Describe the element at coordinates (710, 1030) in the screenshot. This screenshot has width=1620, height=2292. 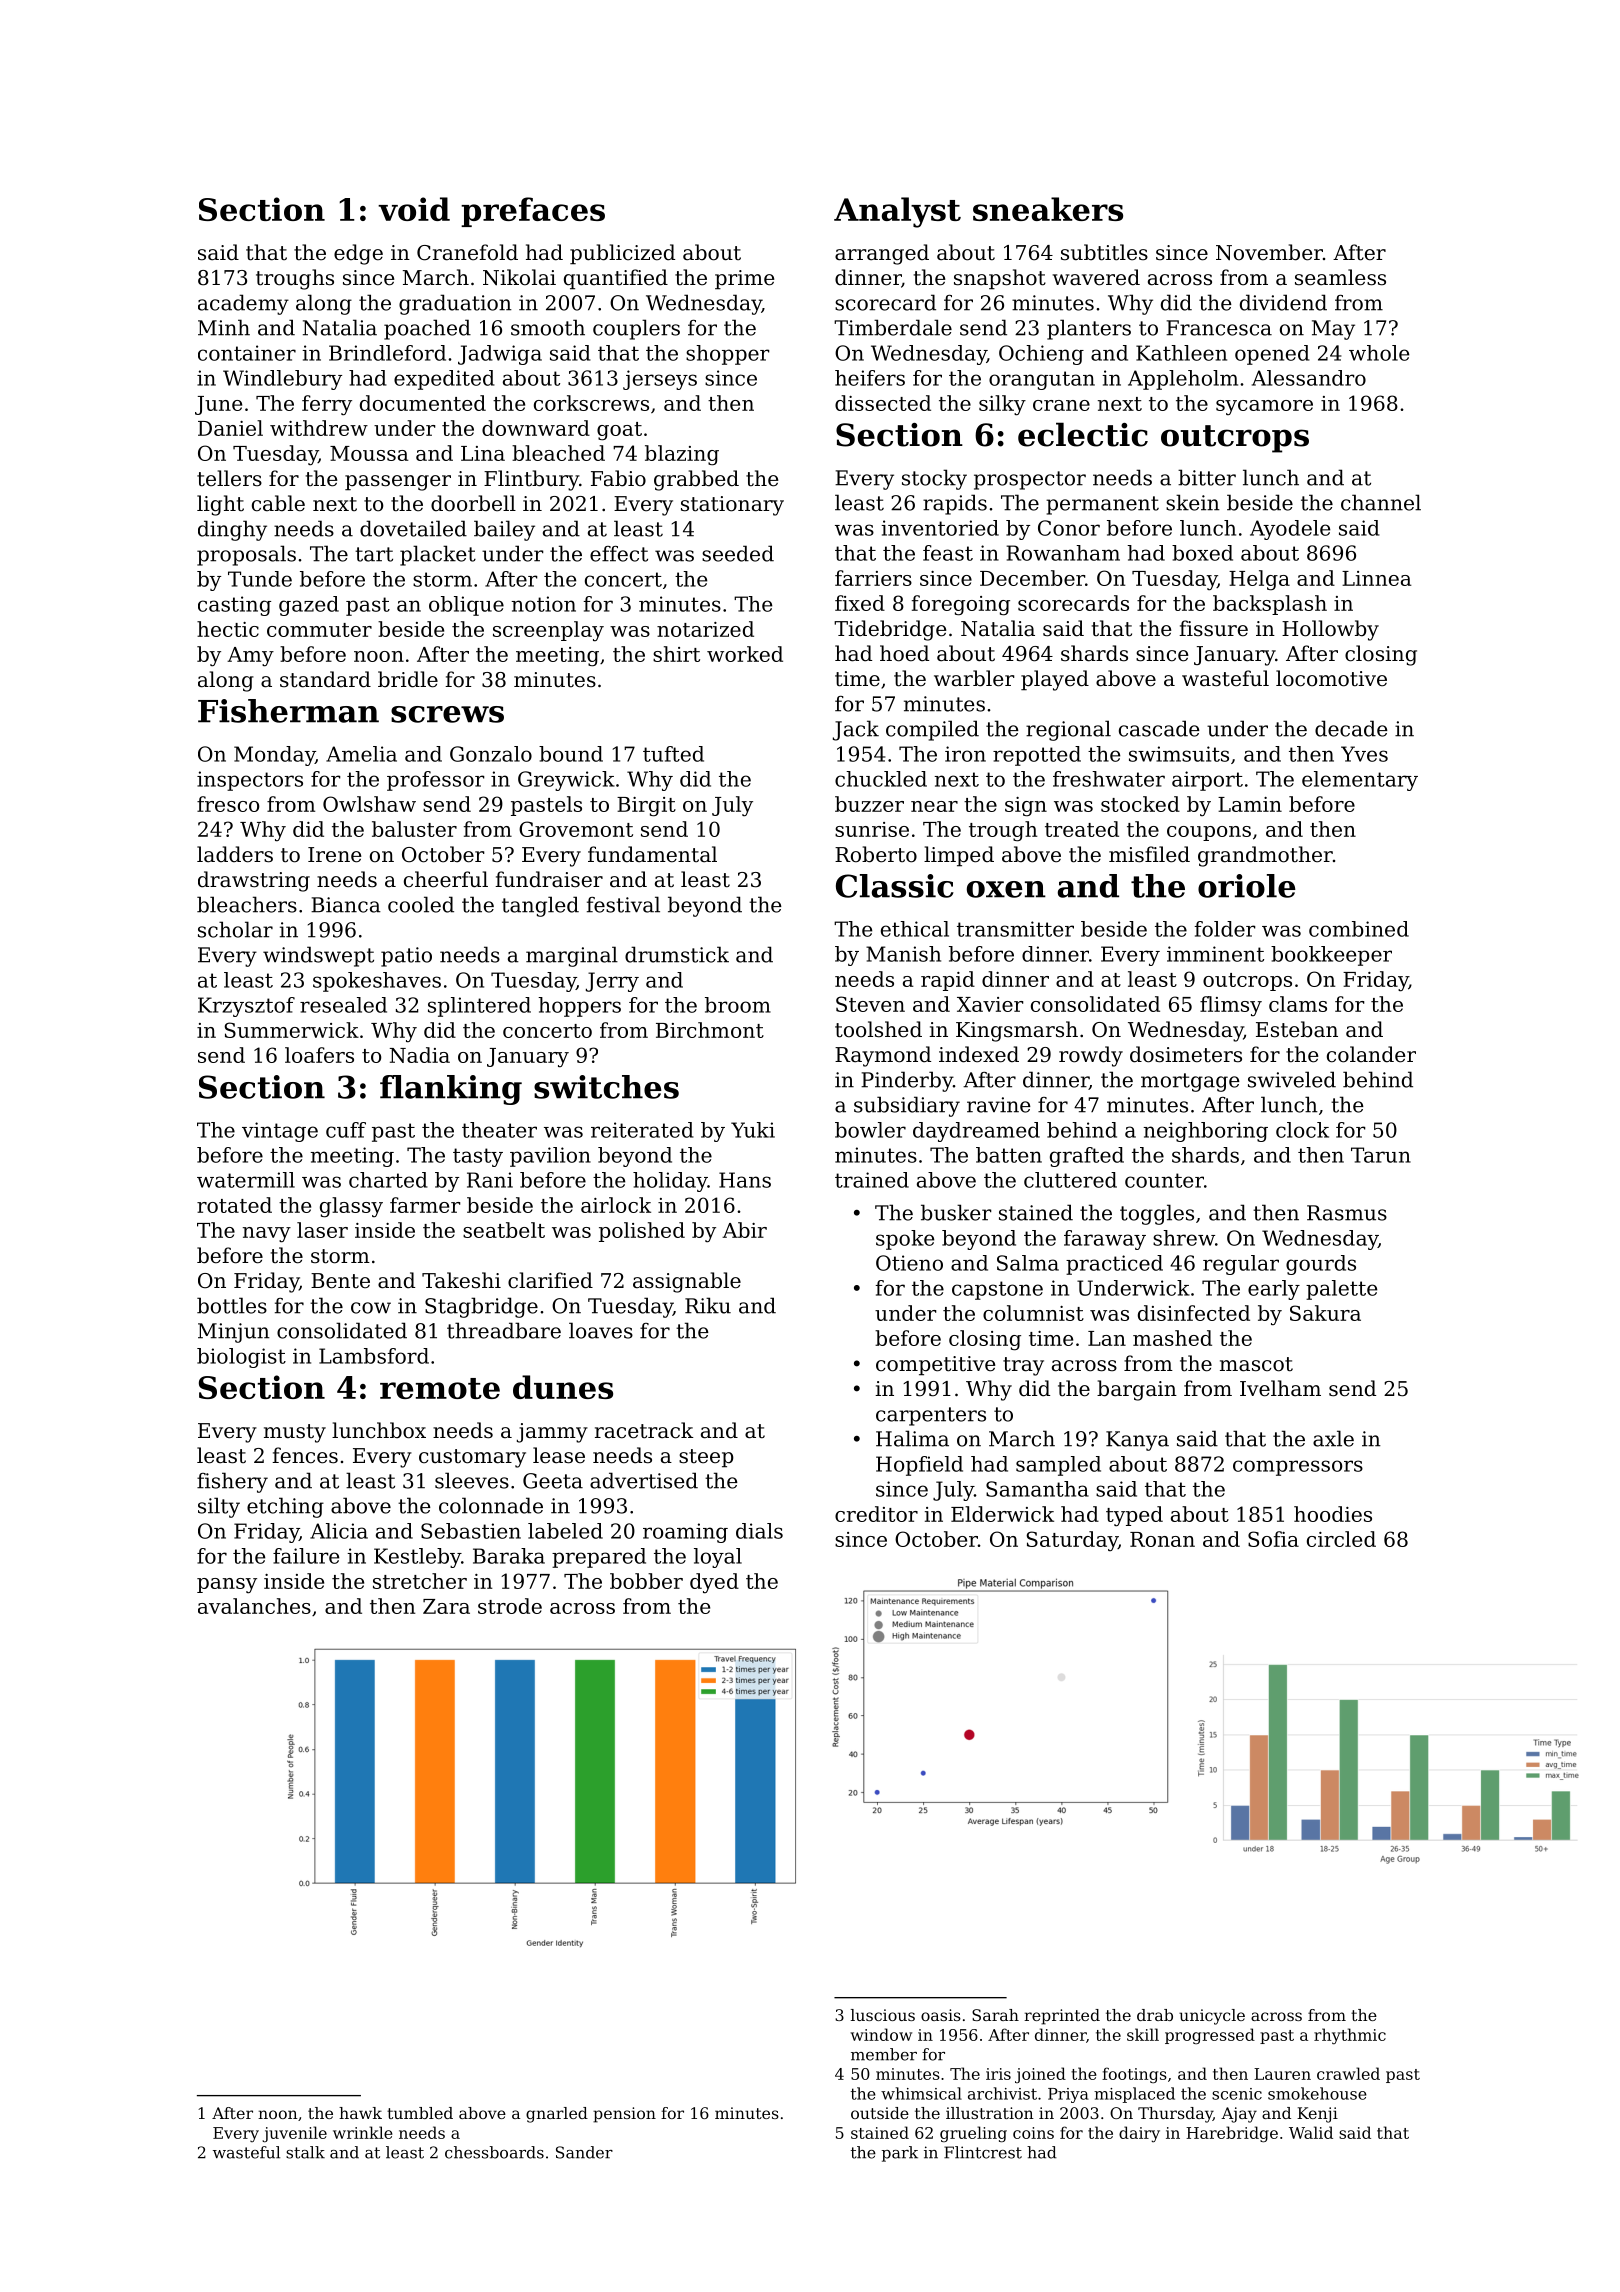
I see `Birchmont` at that location.
